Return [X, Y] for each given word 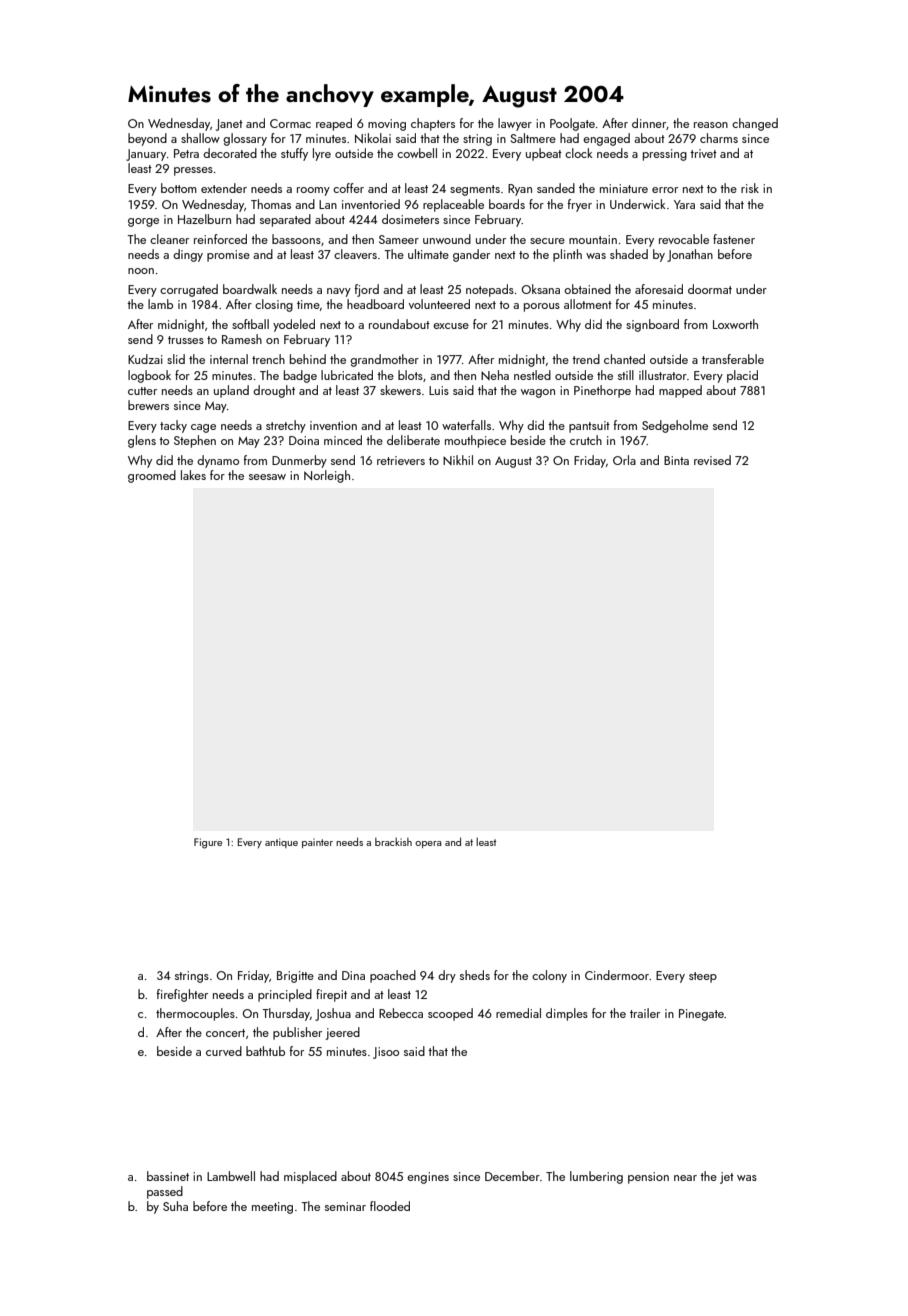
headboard [375, 304]
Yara [684, 204]
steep [703, 977]
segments [475, 190]
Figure [208, 843]
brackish [393, 842]
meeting [272, 1208]
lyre [322, 154]
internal [229, 359]
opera [428, 844]
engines [428, 1178]
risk [750, 188]
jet [727, 1178]
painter [317, 843]
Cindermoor [617, 975]
